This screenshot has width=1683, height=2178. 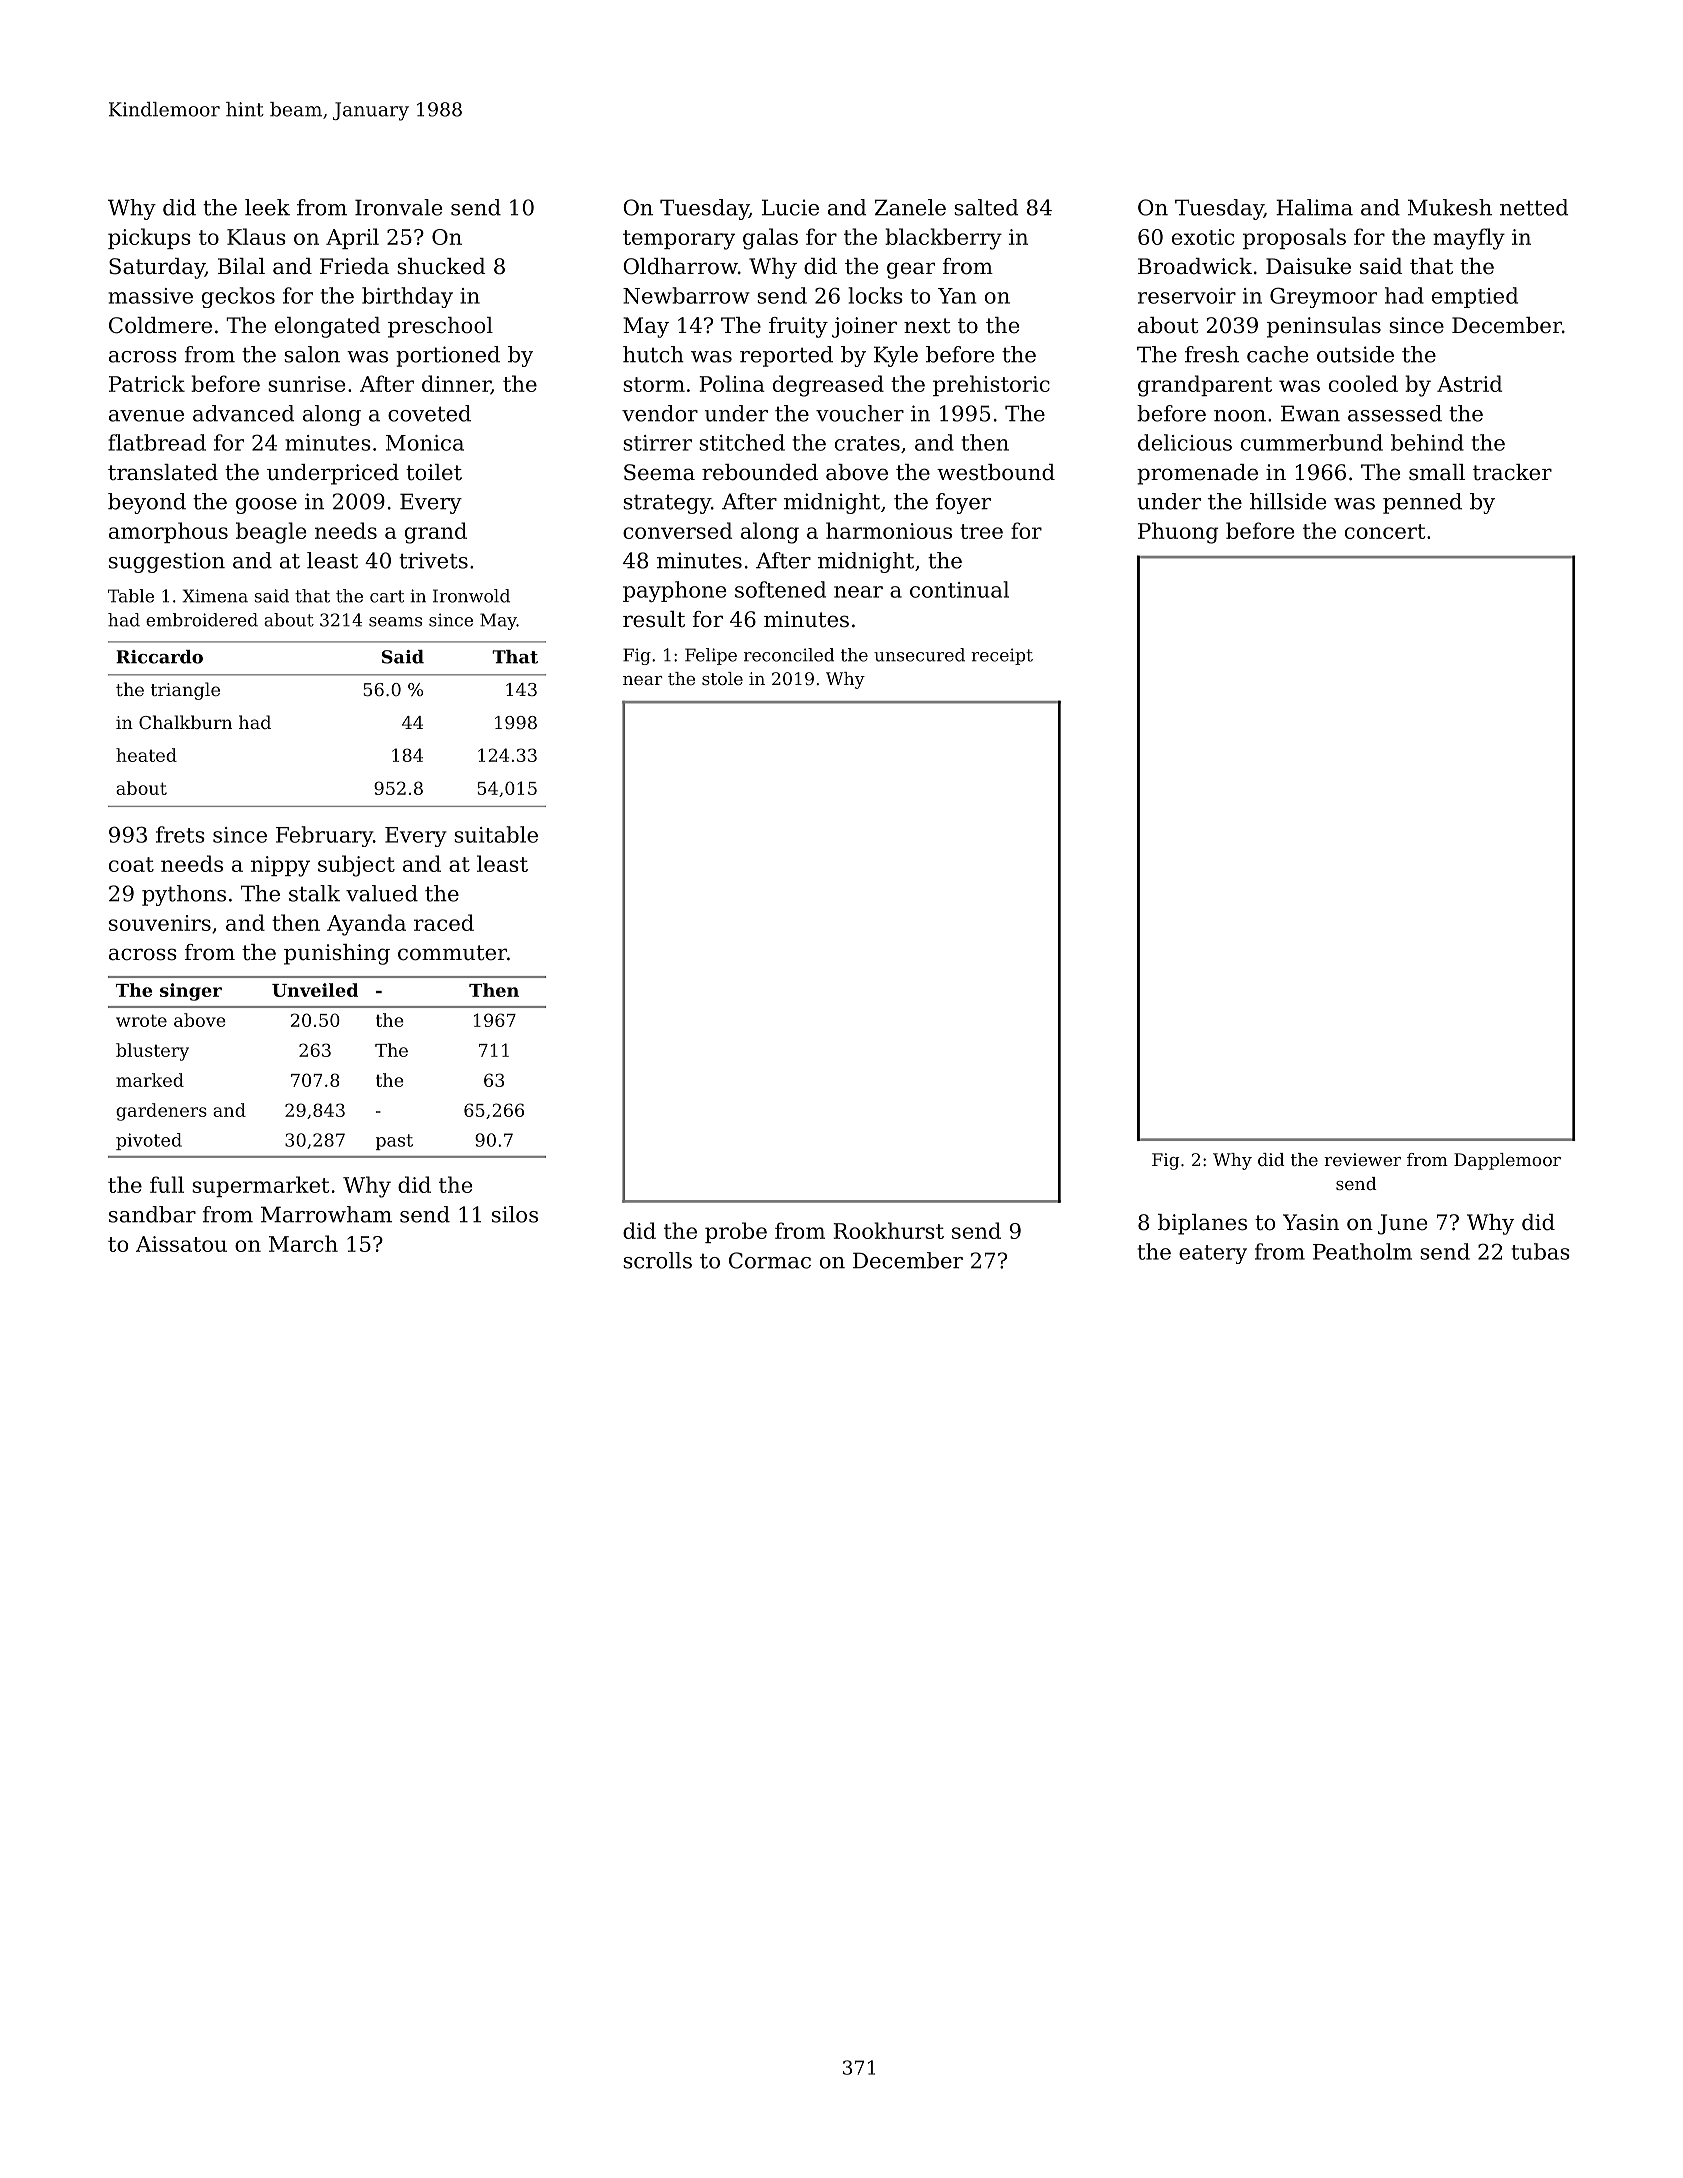 What do you see at coordinates (1541, 1251) in the screenshot?
I see `tubas` at bounding box center [1541, 1251].
